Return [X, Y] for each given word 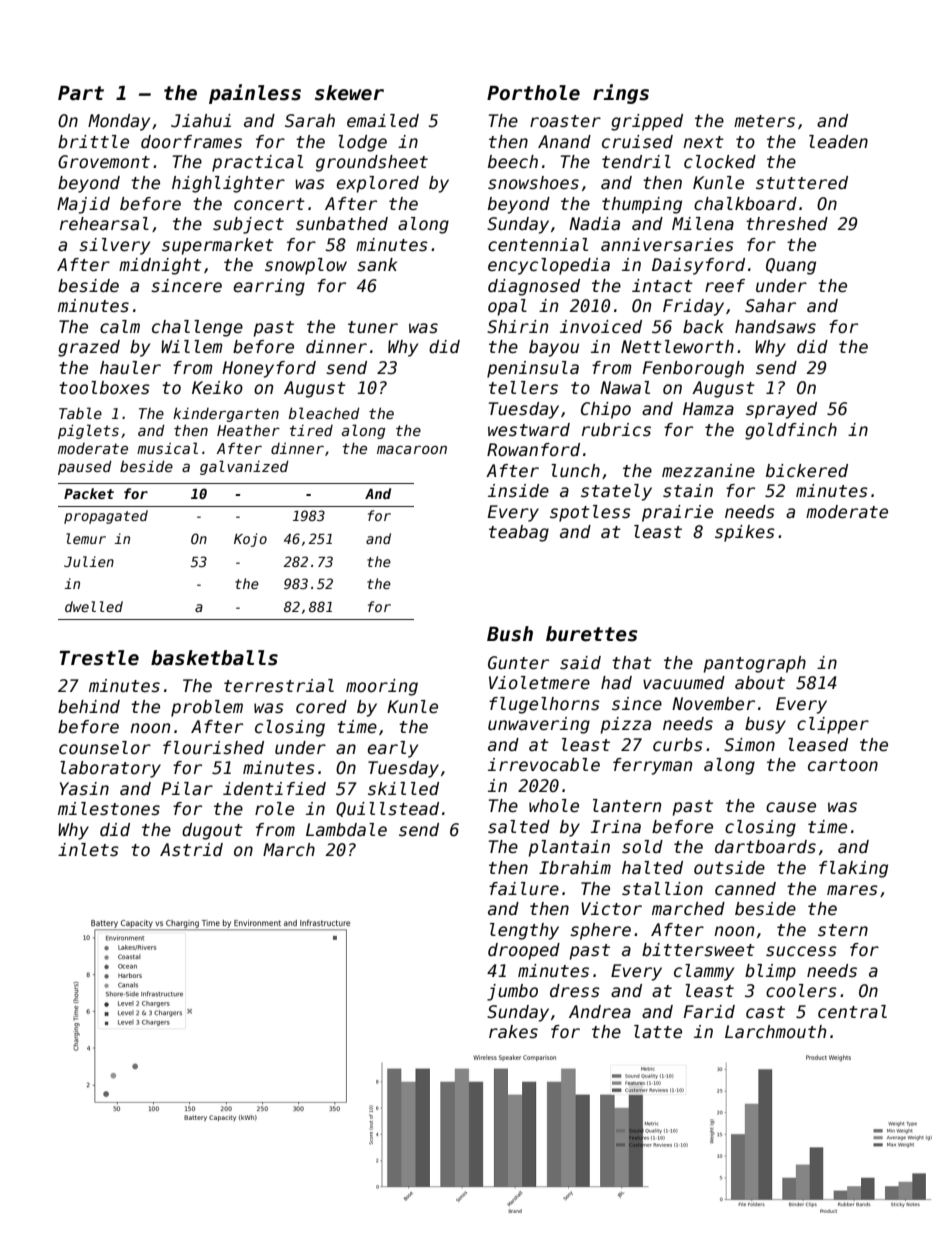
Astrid [191, 850]
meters [764, 121]
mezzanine [708, 471]
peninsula [533, 369]
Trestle [99, 658]
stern [843, 930]
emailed [383, 121]
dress [575, 991]
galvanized [244, 467]
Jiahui [201, 121]
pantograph [755, 664]
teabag [519, 533]
